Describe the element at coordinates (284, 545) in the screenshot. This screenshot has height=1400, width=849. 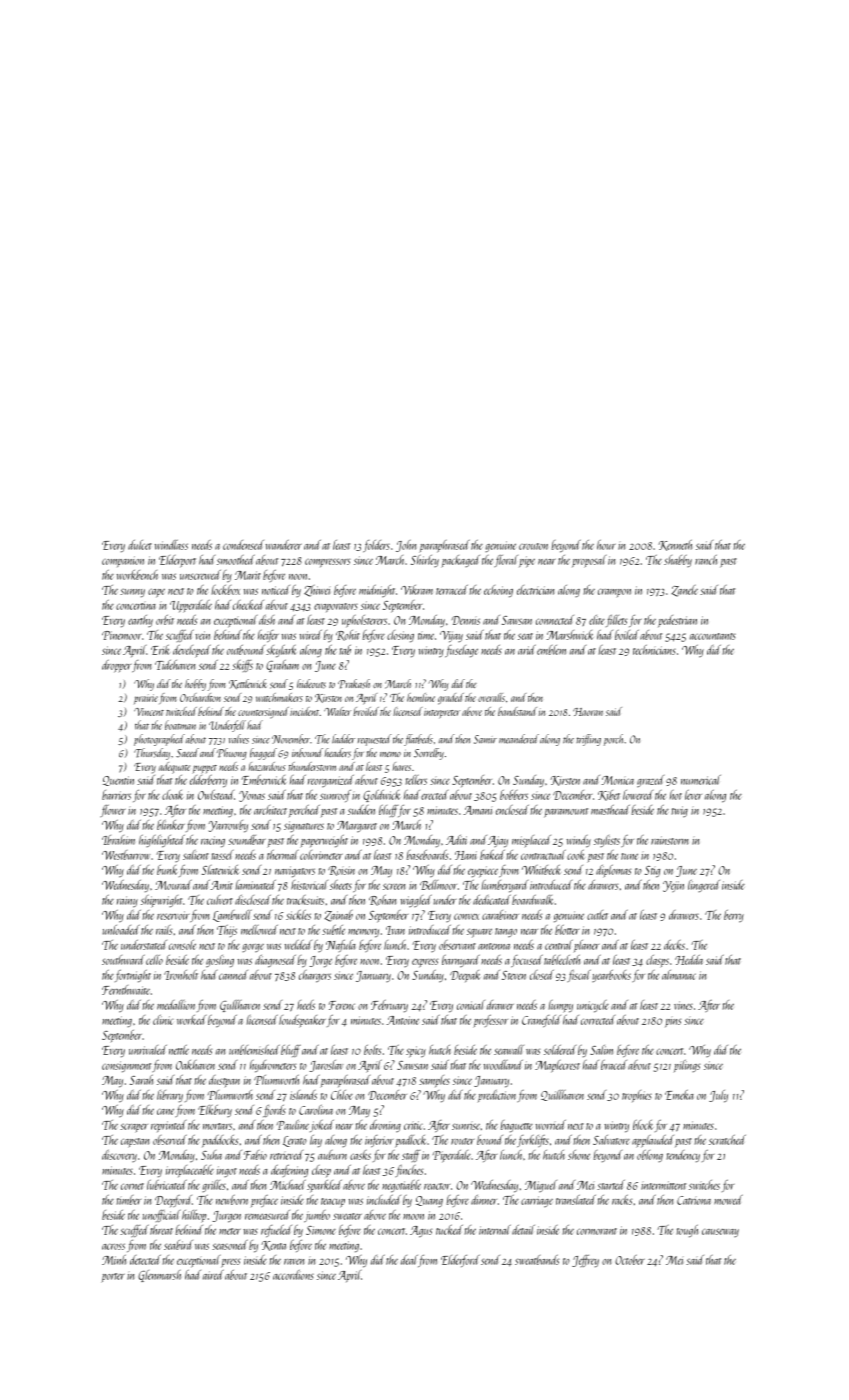
I see `wanderer` at that location.
